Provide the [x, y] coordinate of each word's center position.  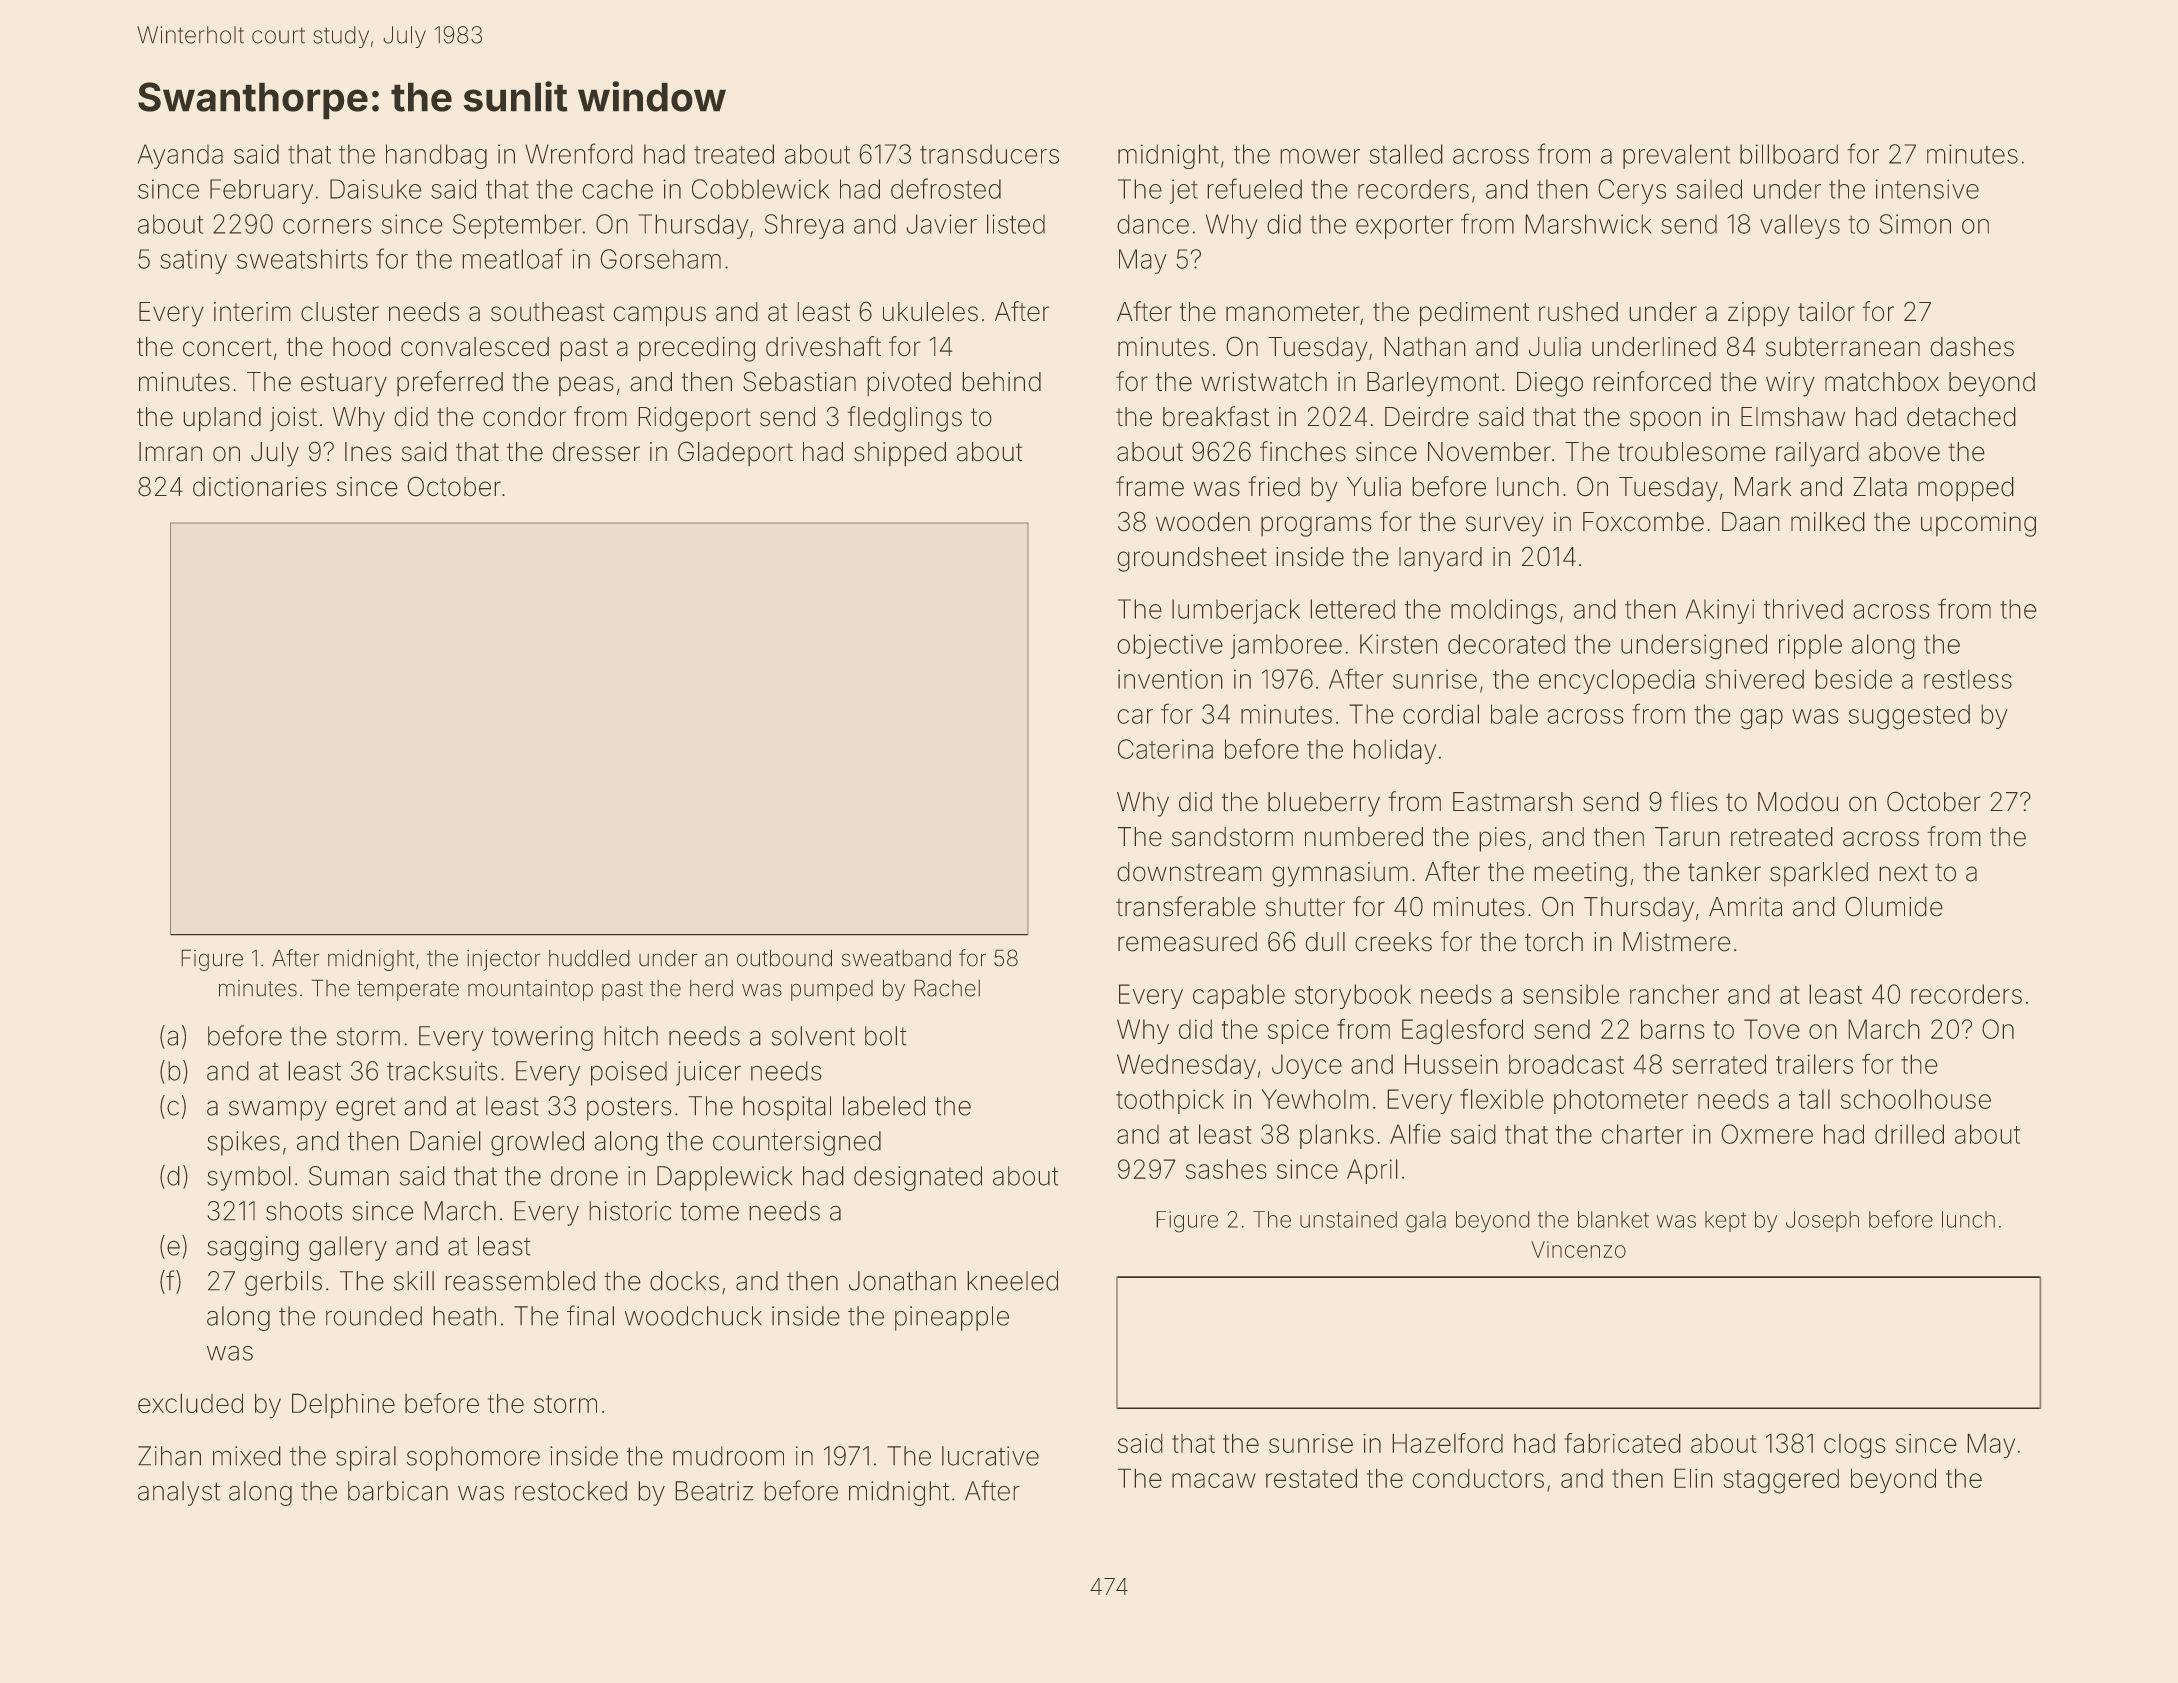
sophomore [473, 1458]
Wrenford [579, 153]
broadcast [1566, 1064]
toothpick [1170, 1101]
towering [542, 1038]
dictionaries [259, 487]
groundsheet [1192, 559]
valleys [1800, 226]
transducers [989, 154]
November [1489, 452]
